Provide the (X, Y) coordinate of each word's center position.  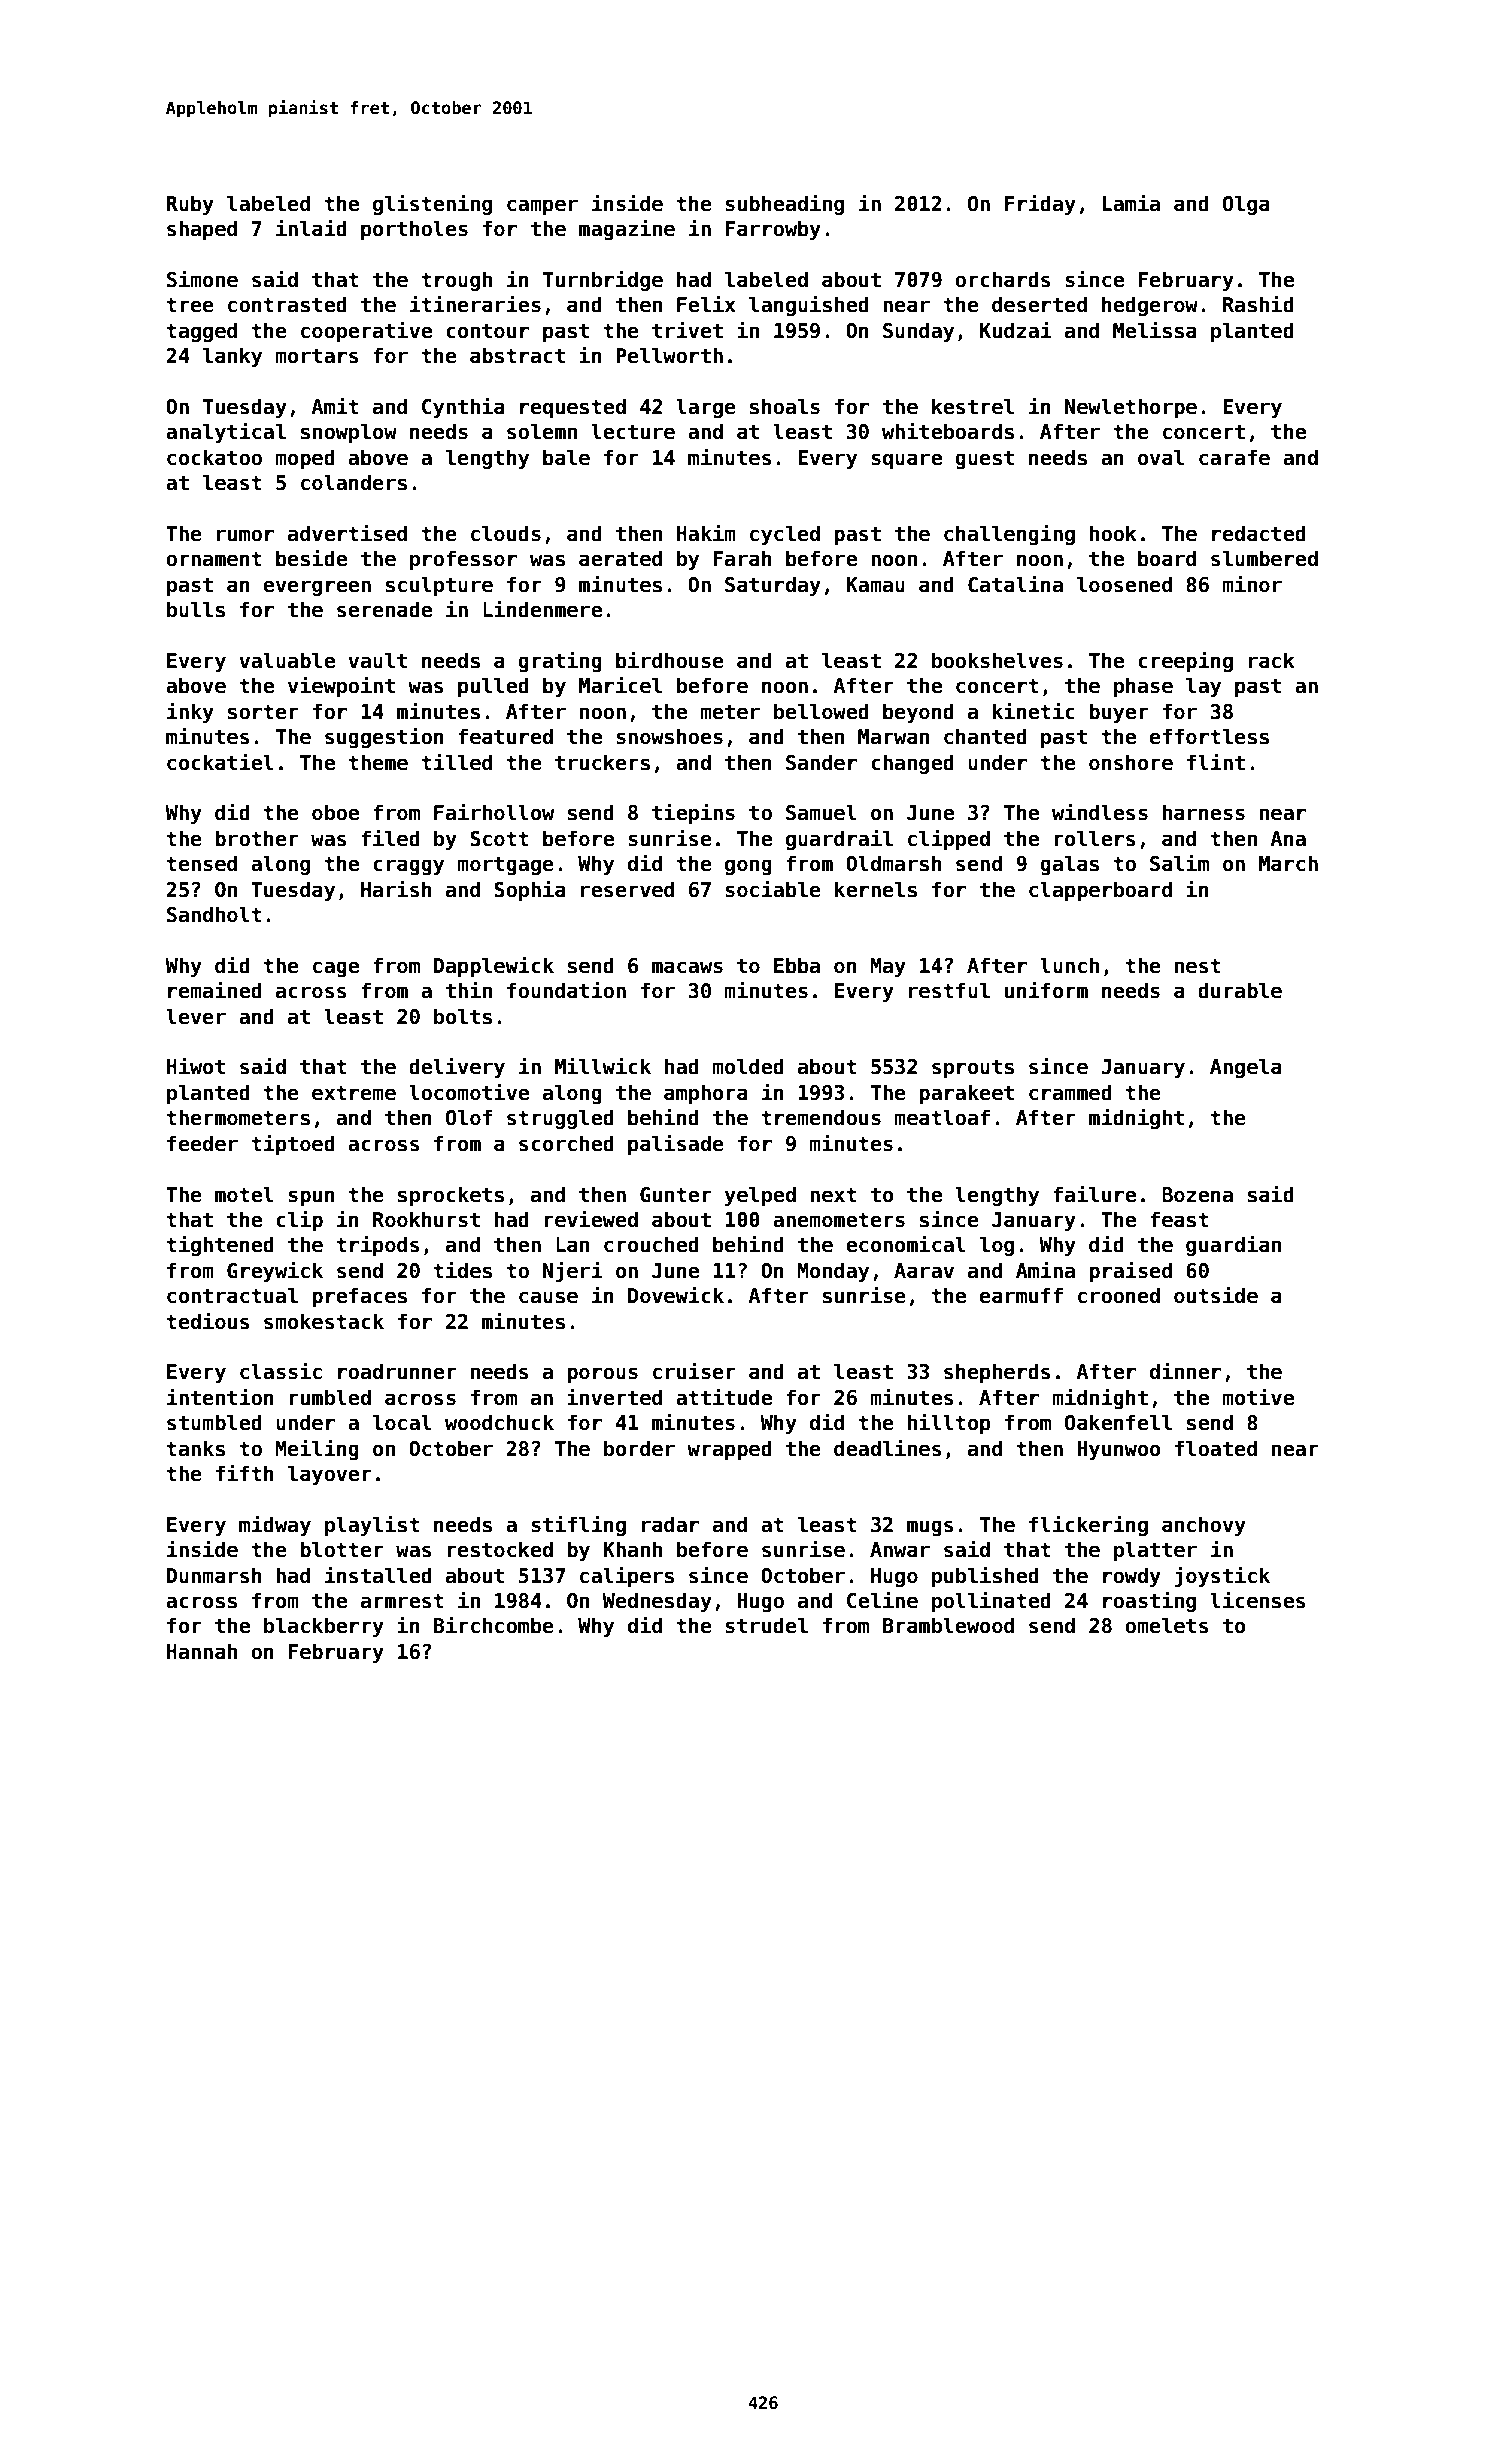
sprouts (973, 1069)
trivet (687, 330)
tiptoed (293, 1144)
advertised (347, 533)
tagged (201, 332)
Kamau (875, 585)
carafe (1234, 457)
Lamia (1131, 203)
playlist (372, 1525)
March (1288, 863)
